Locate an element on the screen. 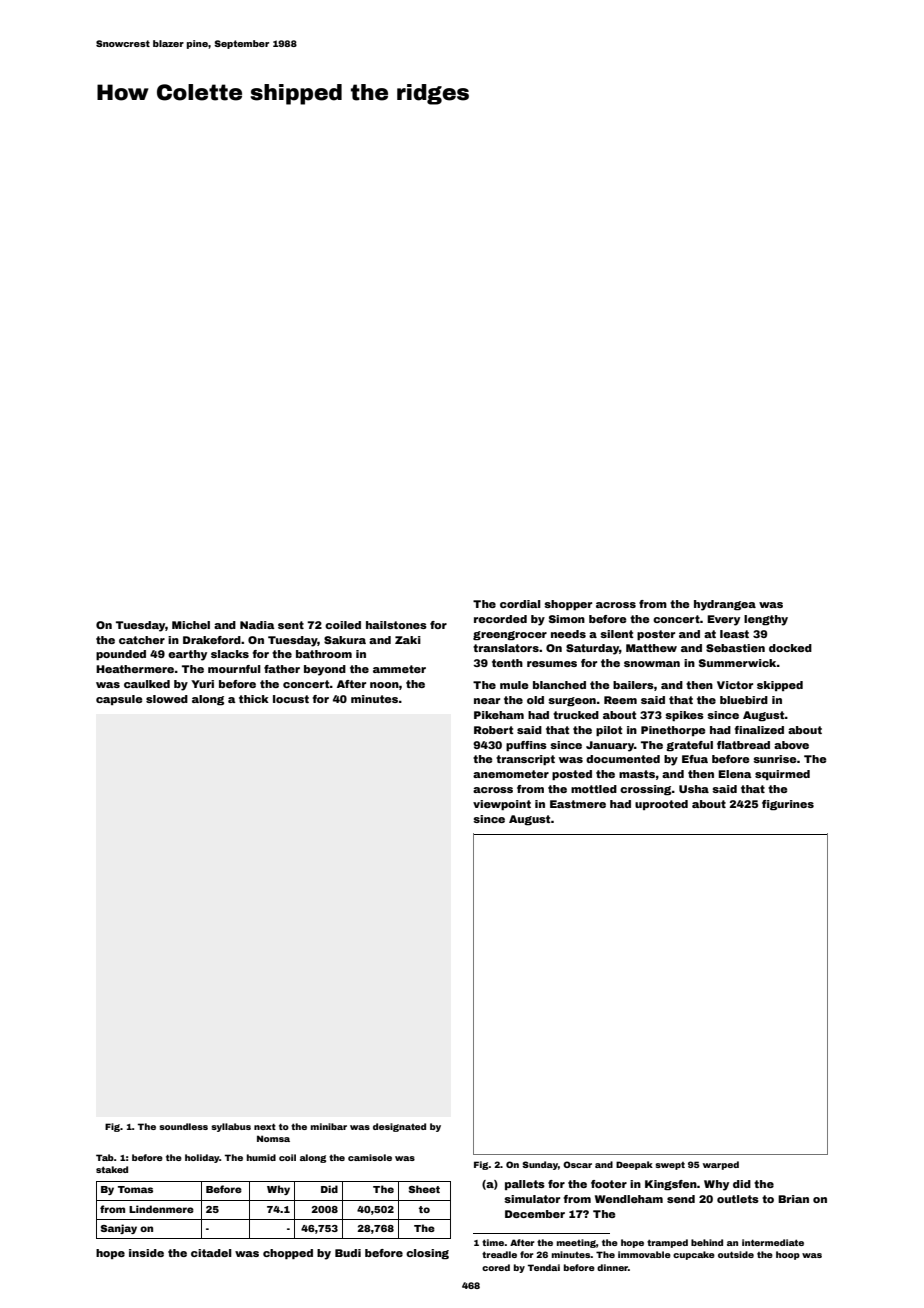 The image size is (924, 1308). grateful is located at coordinates (689, 746).
